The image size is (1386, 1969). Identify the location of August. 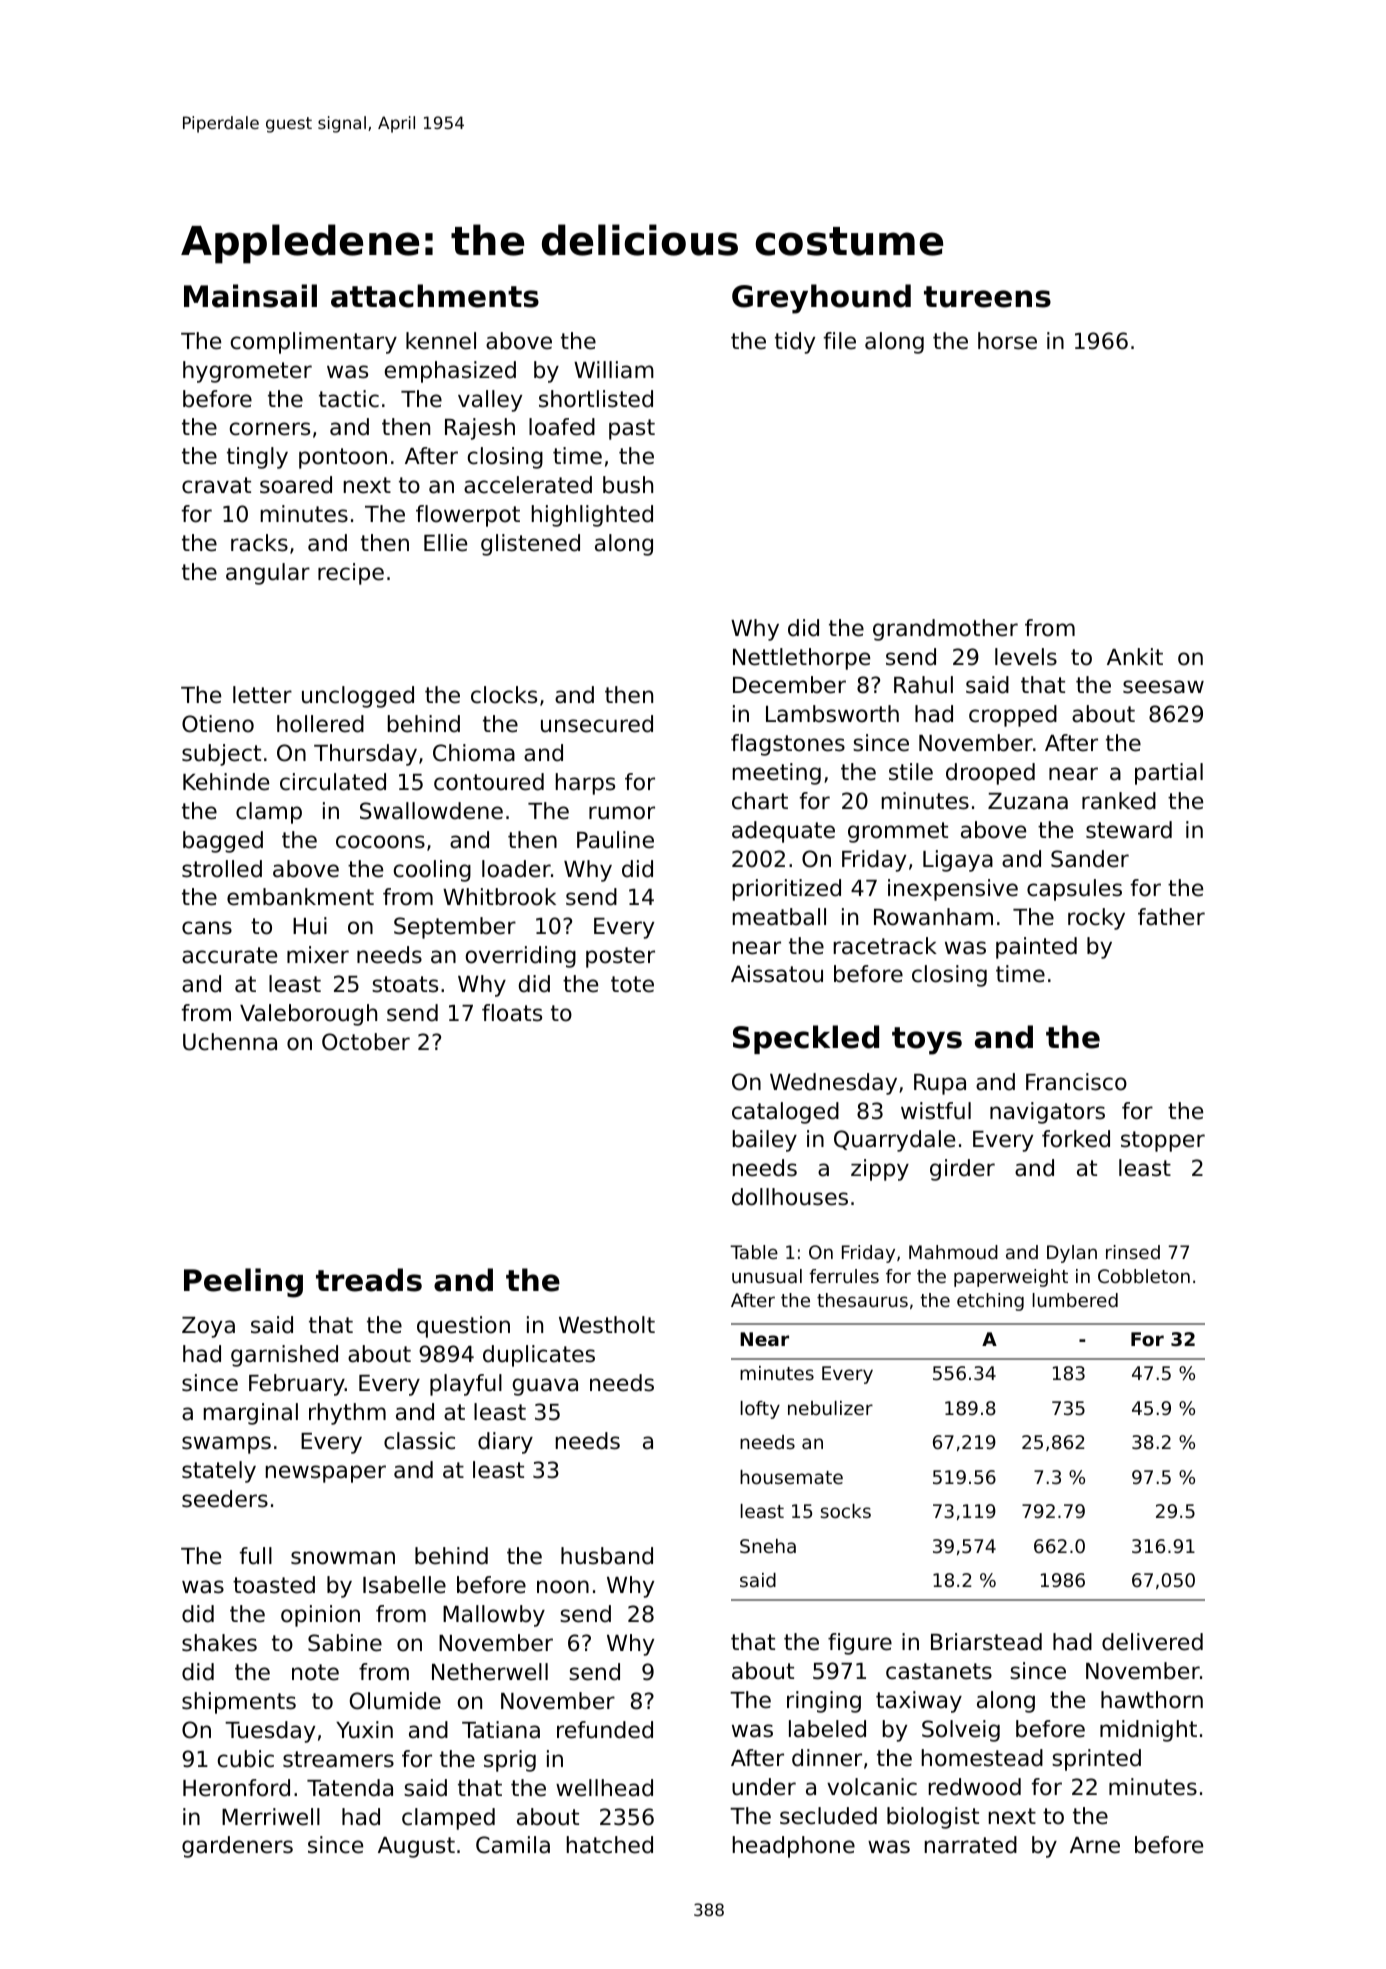
(416, 1847).
